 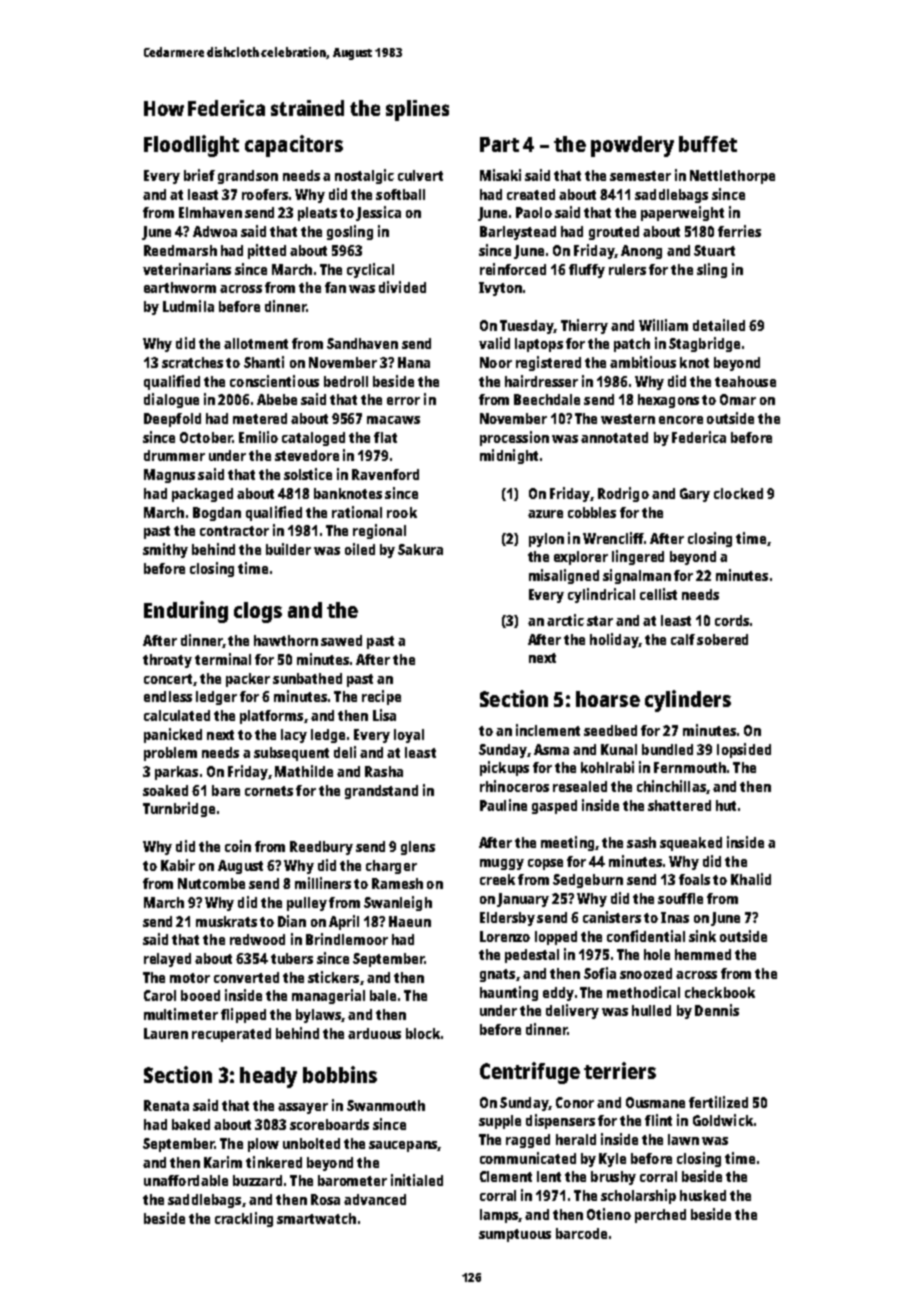 I want to click on buffet, so click(x=708, y=144).
